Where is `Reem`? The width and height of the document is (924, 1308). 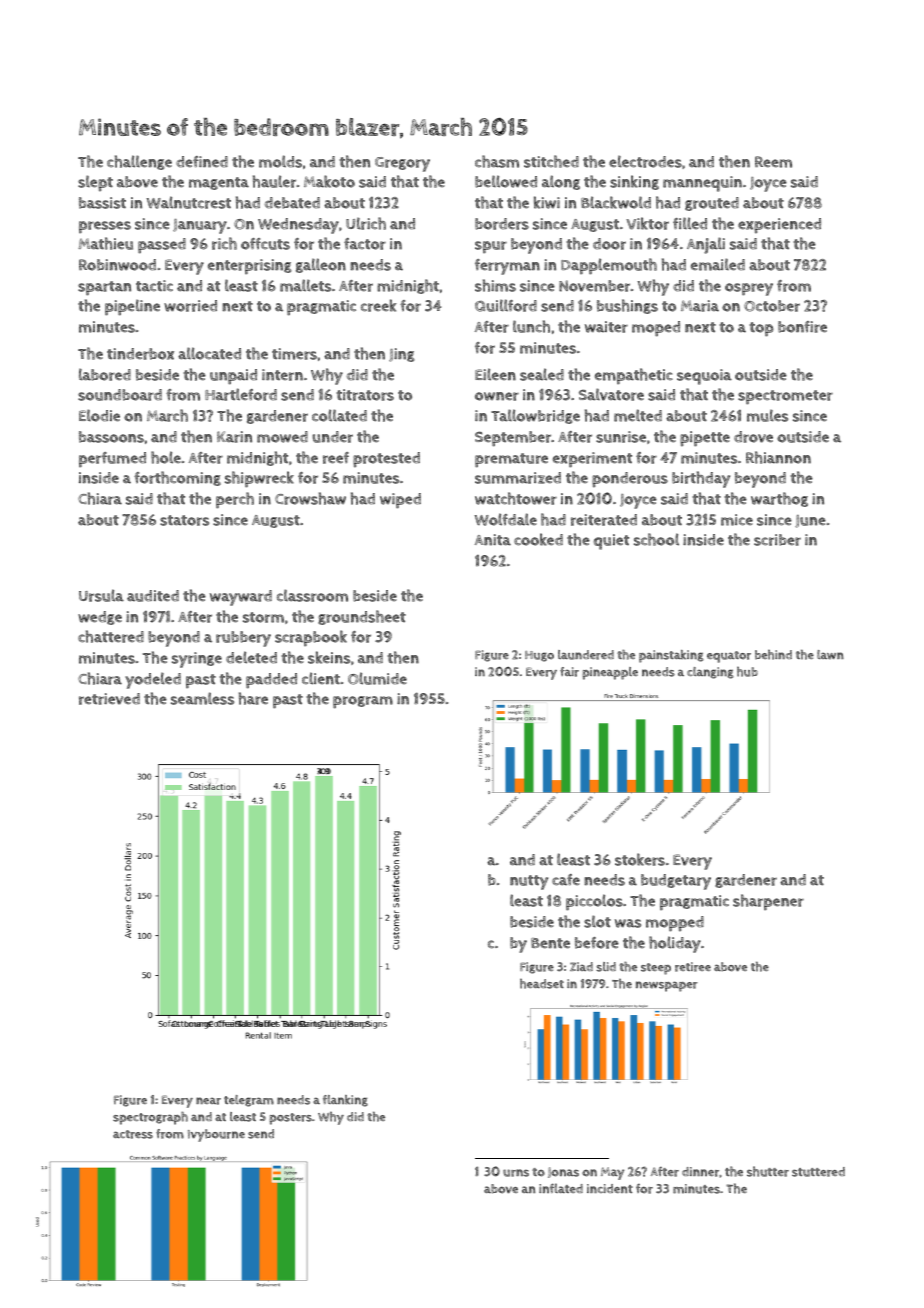 Reem is located at coordinates (773, 162).
